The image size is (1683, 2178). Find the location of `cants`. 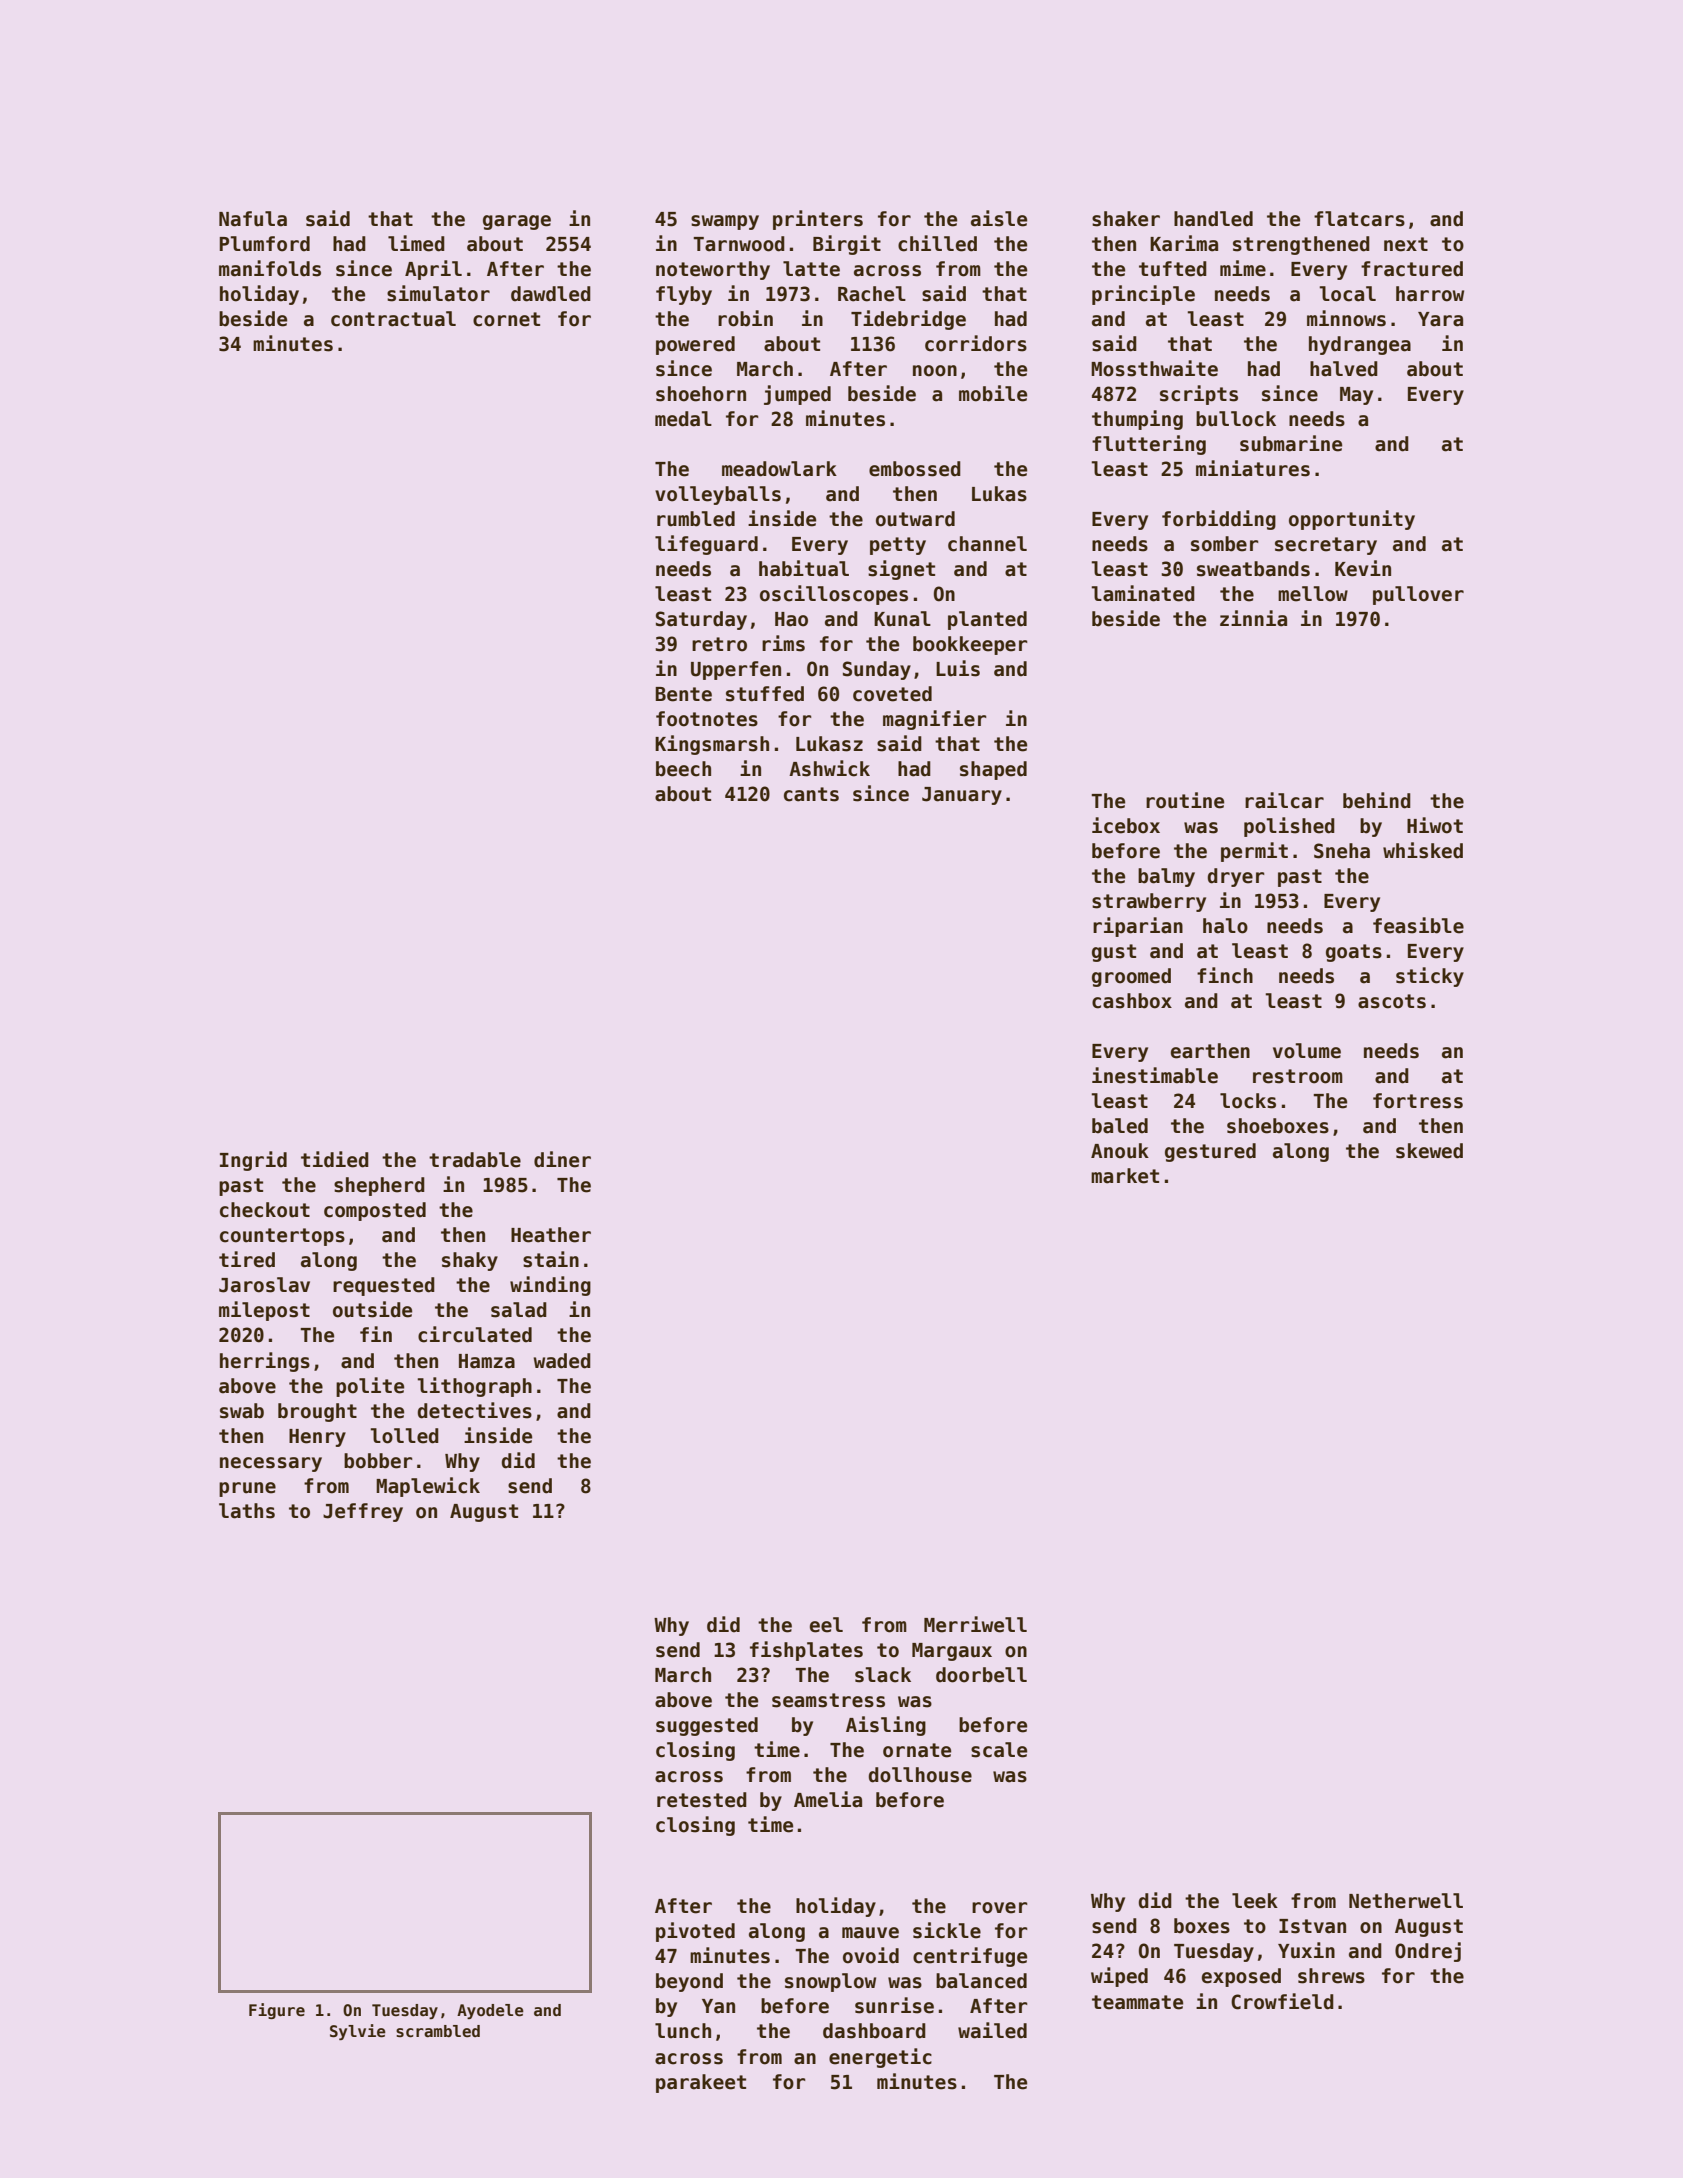

cants is located at coordinates (811, 794).
